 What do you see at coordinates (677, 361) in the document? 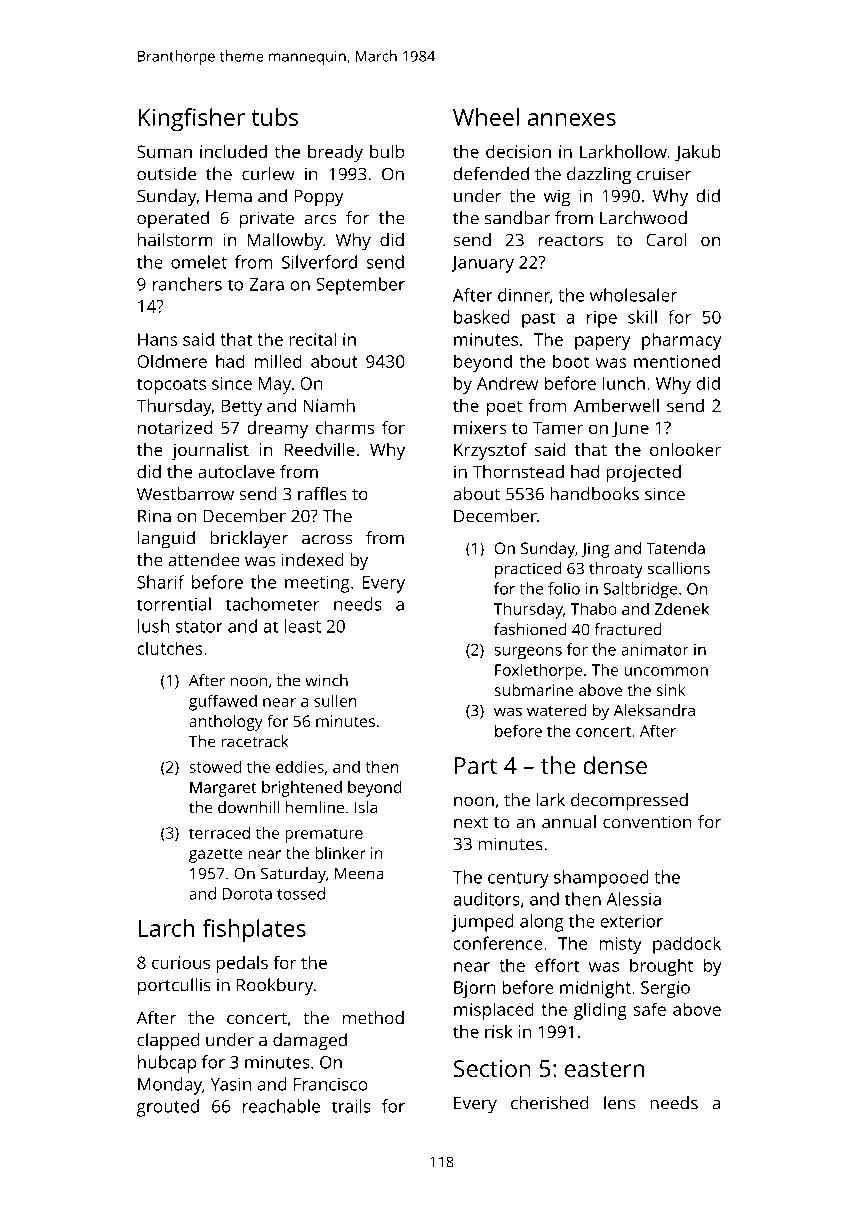
I see `mentioned` at bounding box center [677, 361].
